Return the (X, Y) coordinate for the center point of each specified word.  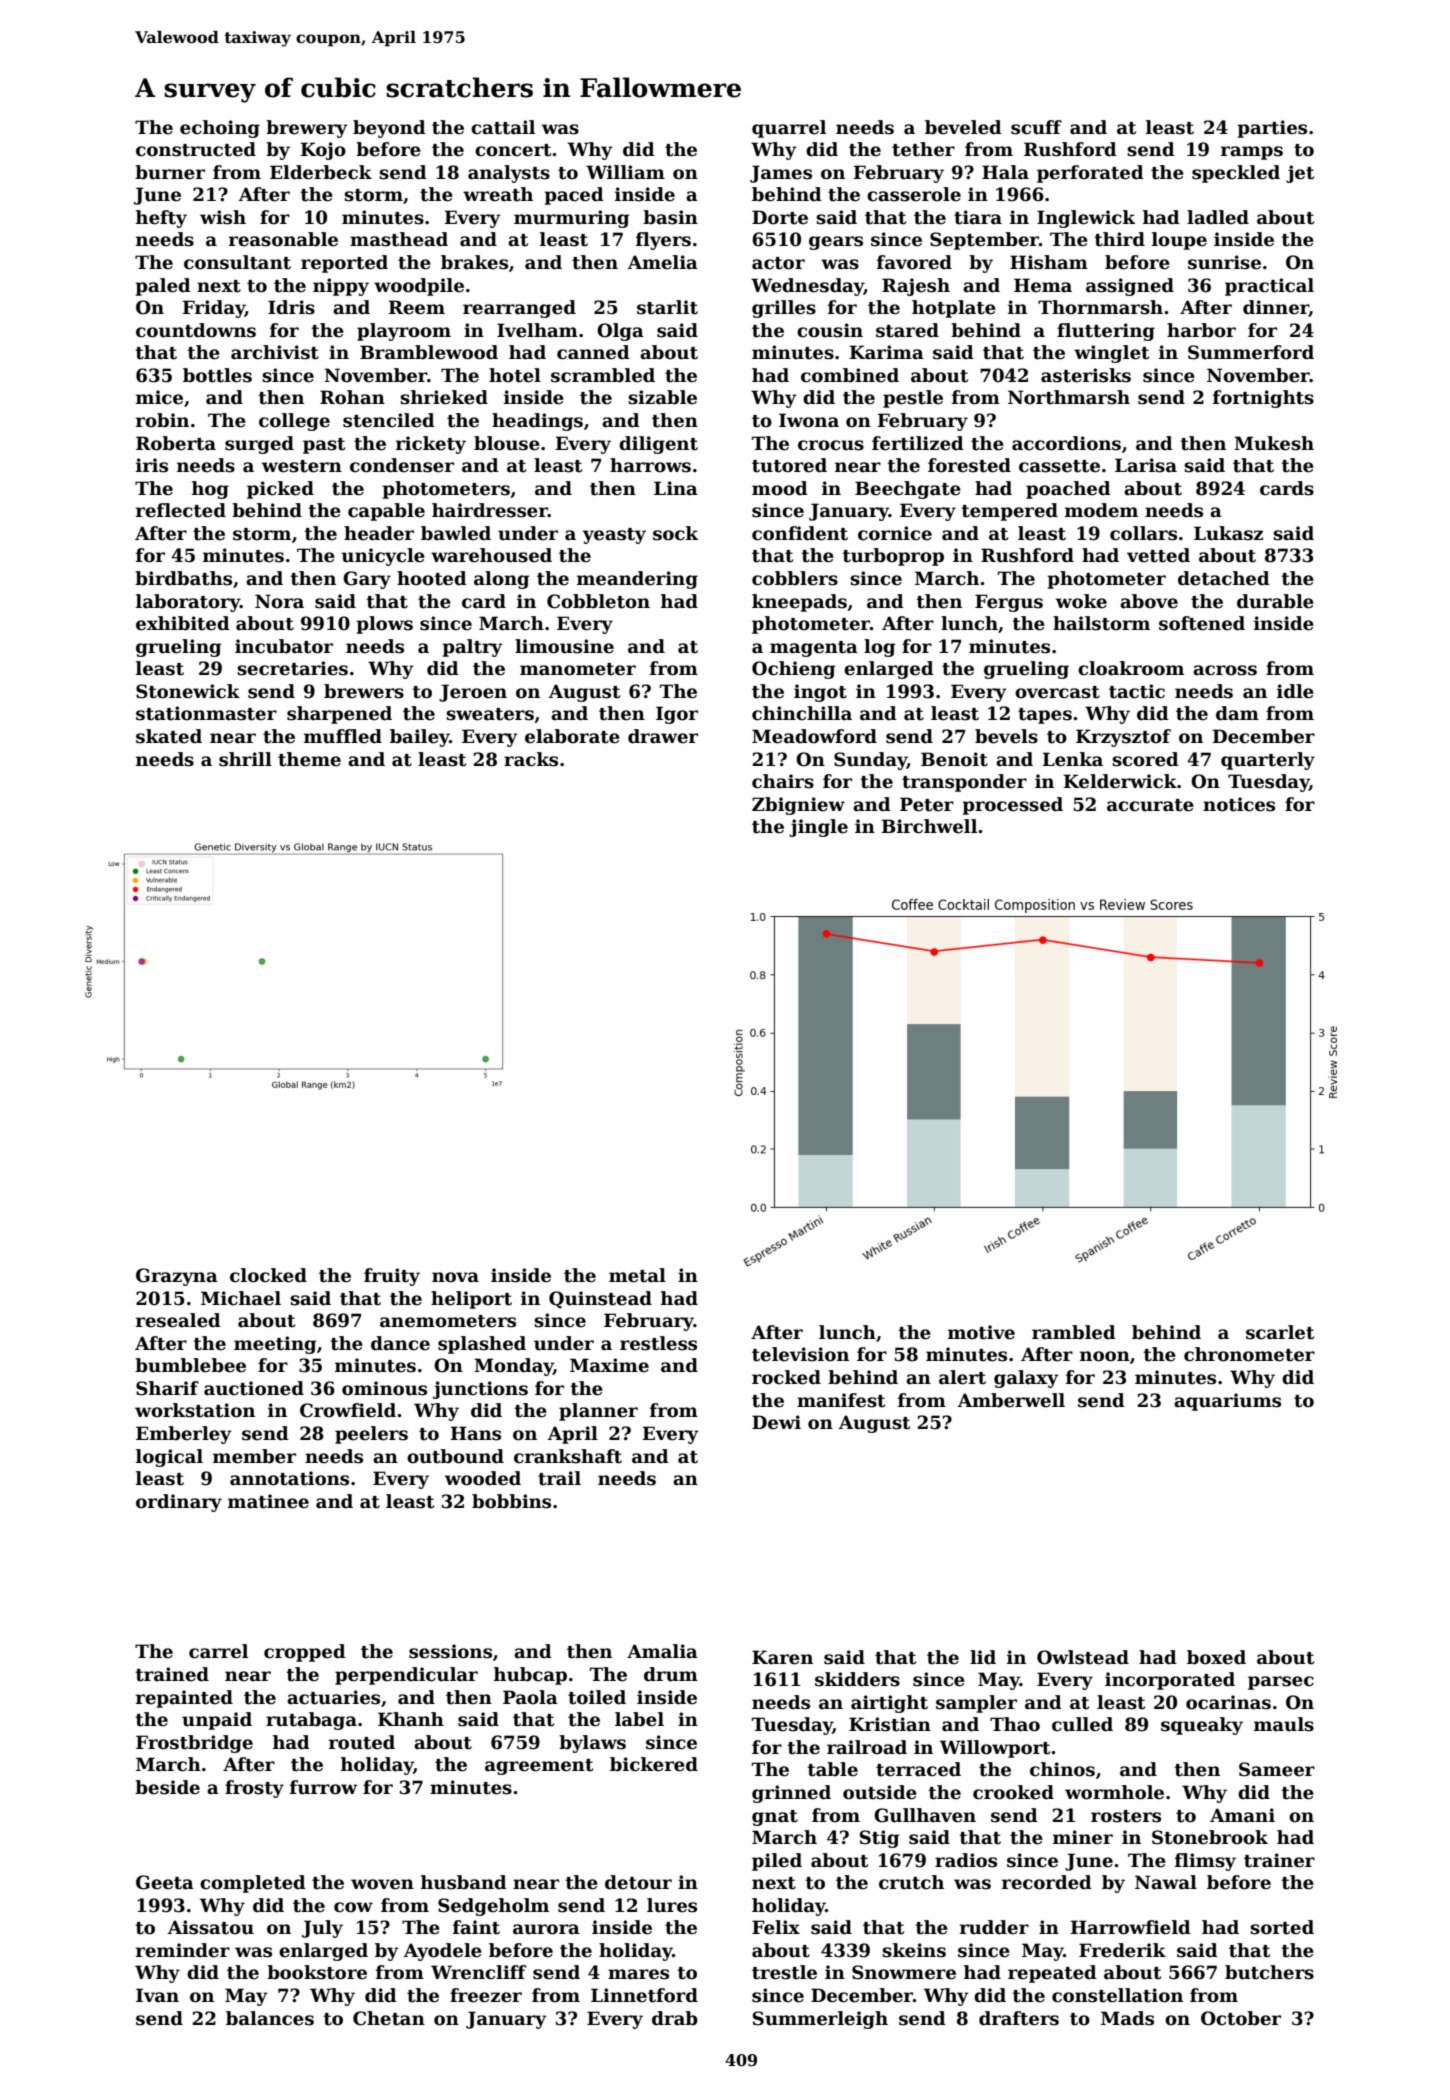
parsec (1281, 1683)
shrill (245, 759)
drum (671, 1674)
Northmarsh (1069, 397)
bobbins (511, 1501)
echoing (220, 129)
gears (836, 243)
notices (1239, 804)
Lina (676, 488)
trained (172, 1674)
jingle (818, 828)
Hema (1043, 285)
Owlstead (1083, 1657)
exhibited (183, 623)
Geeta (165, 1882)
